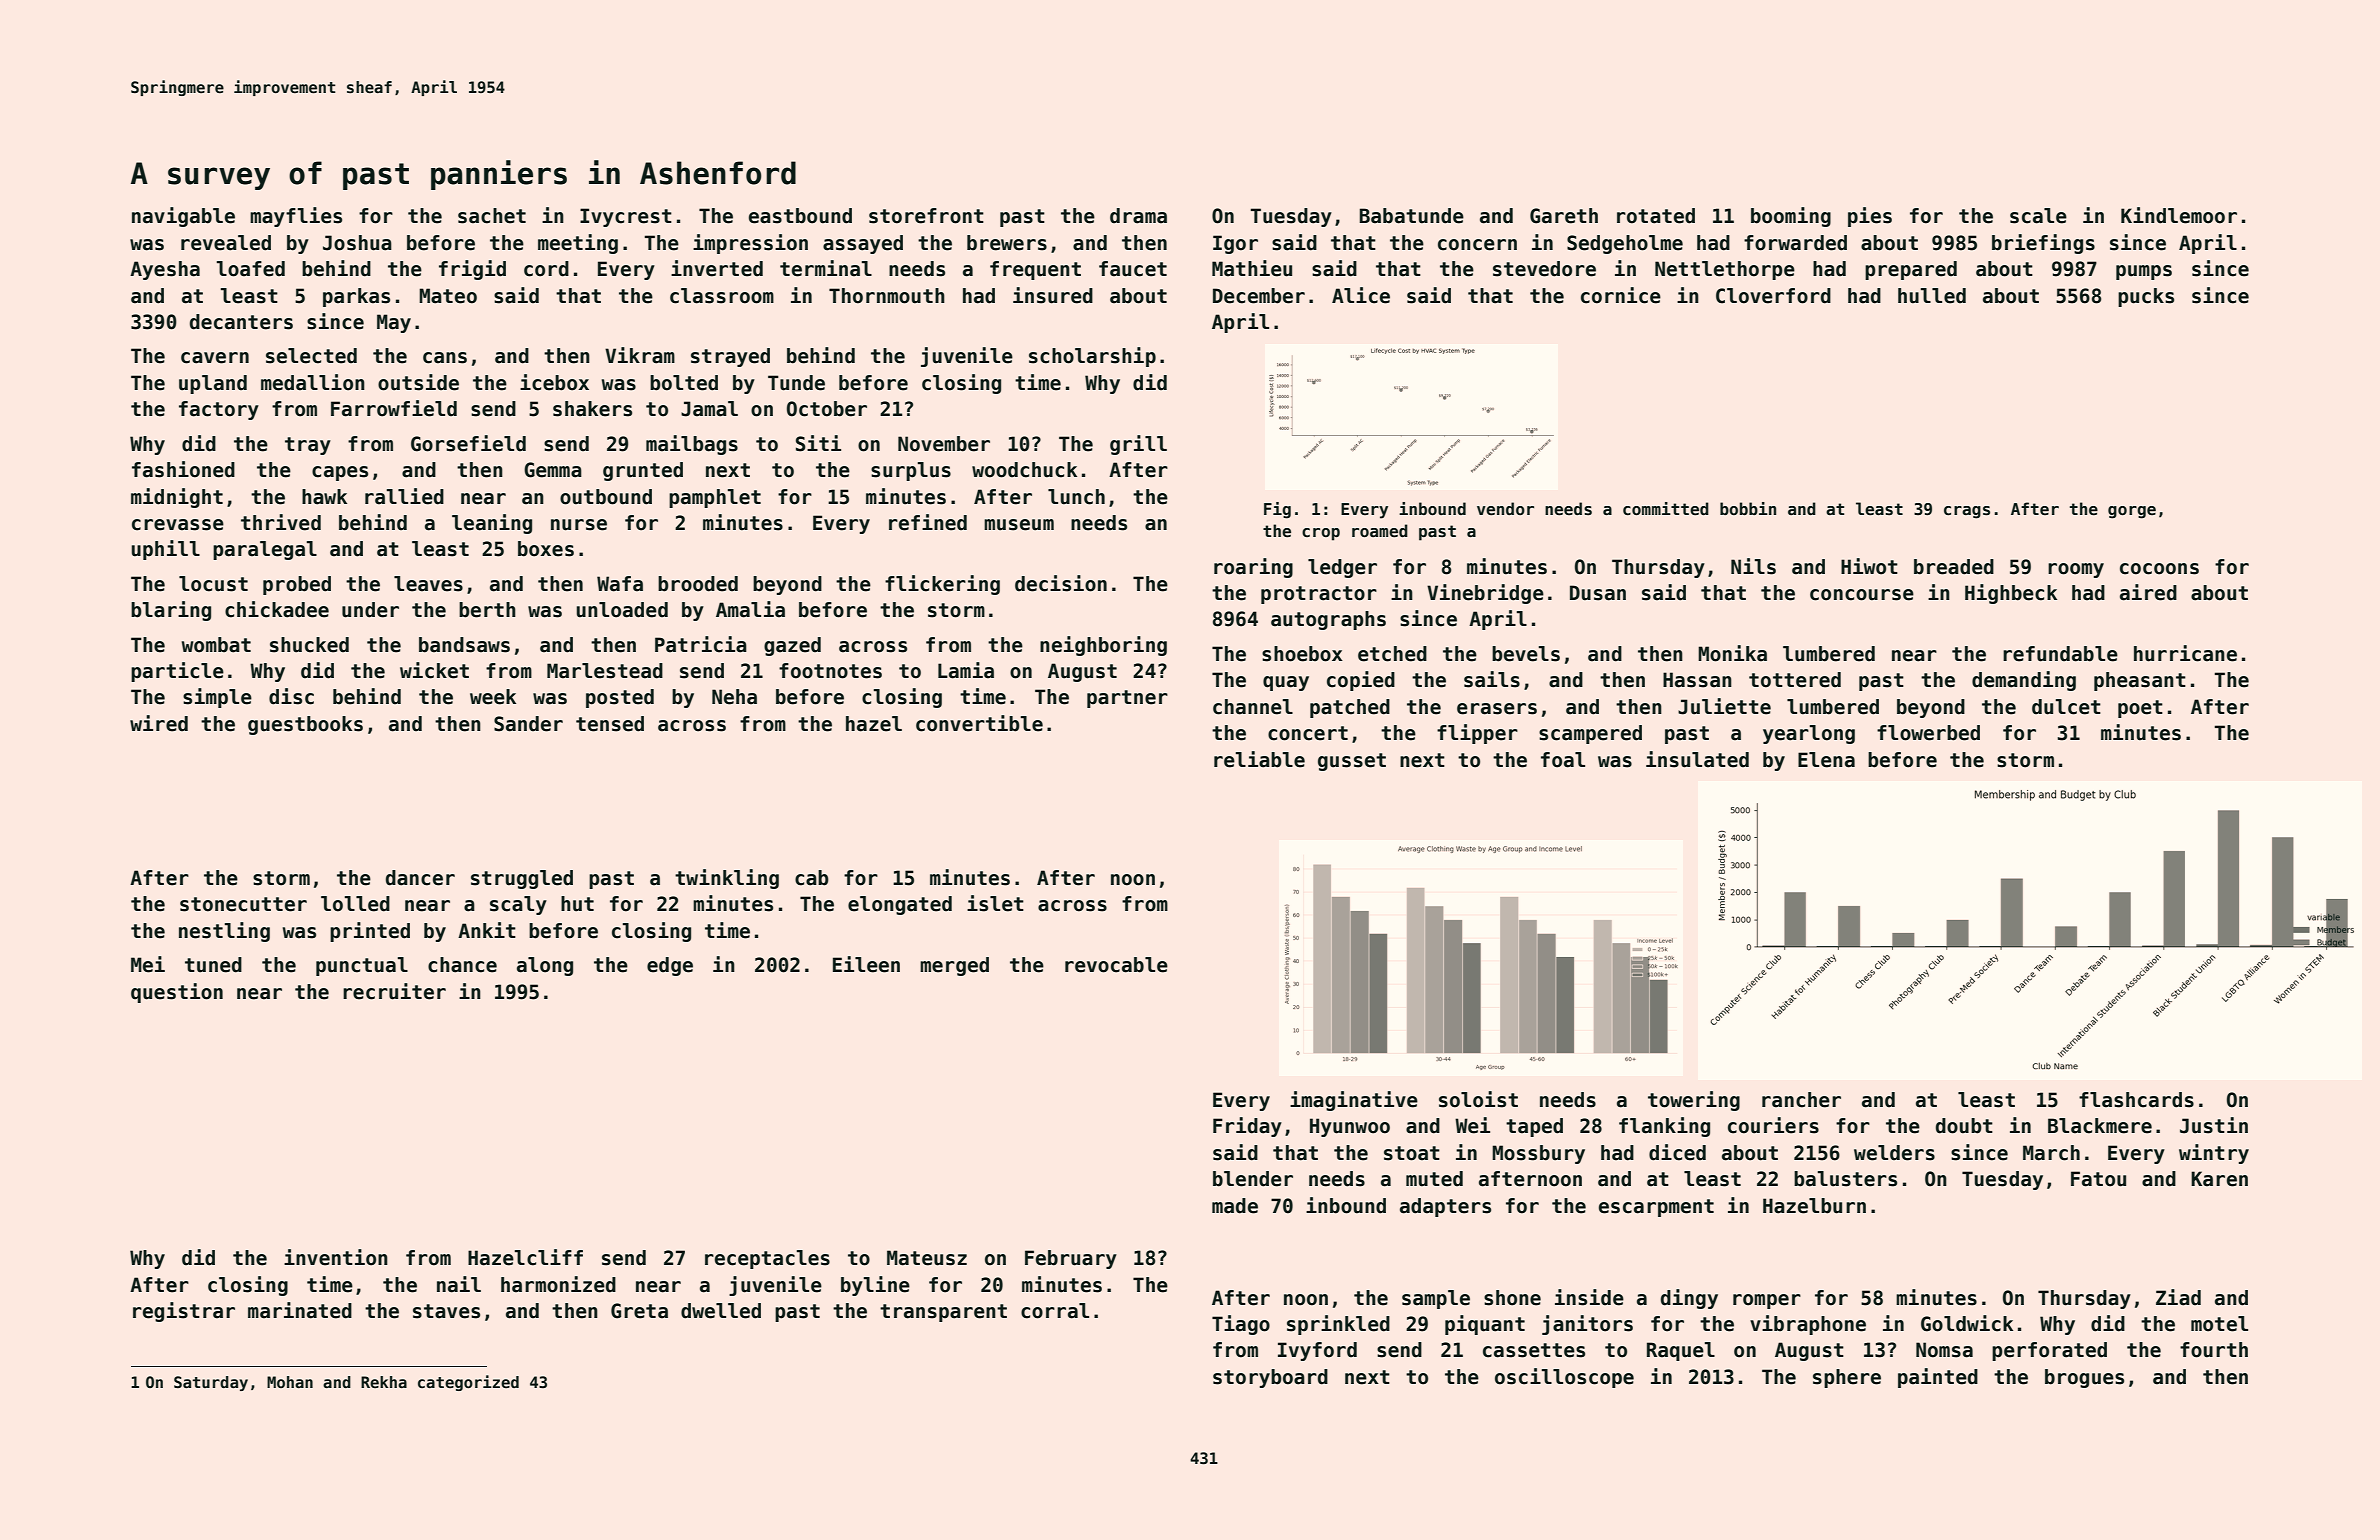  What do you see at coordinates (1791, 217) in the screenshot?
I see `booming` at bounding box center [1791, 217].
